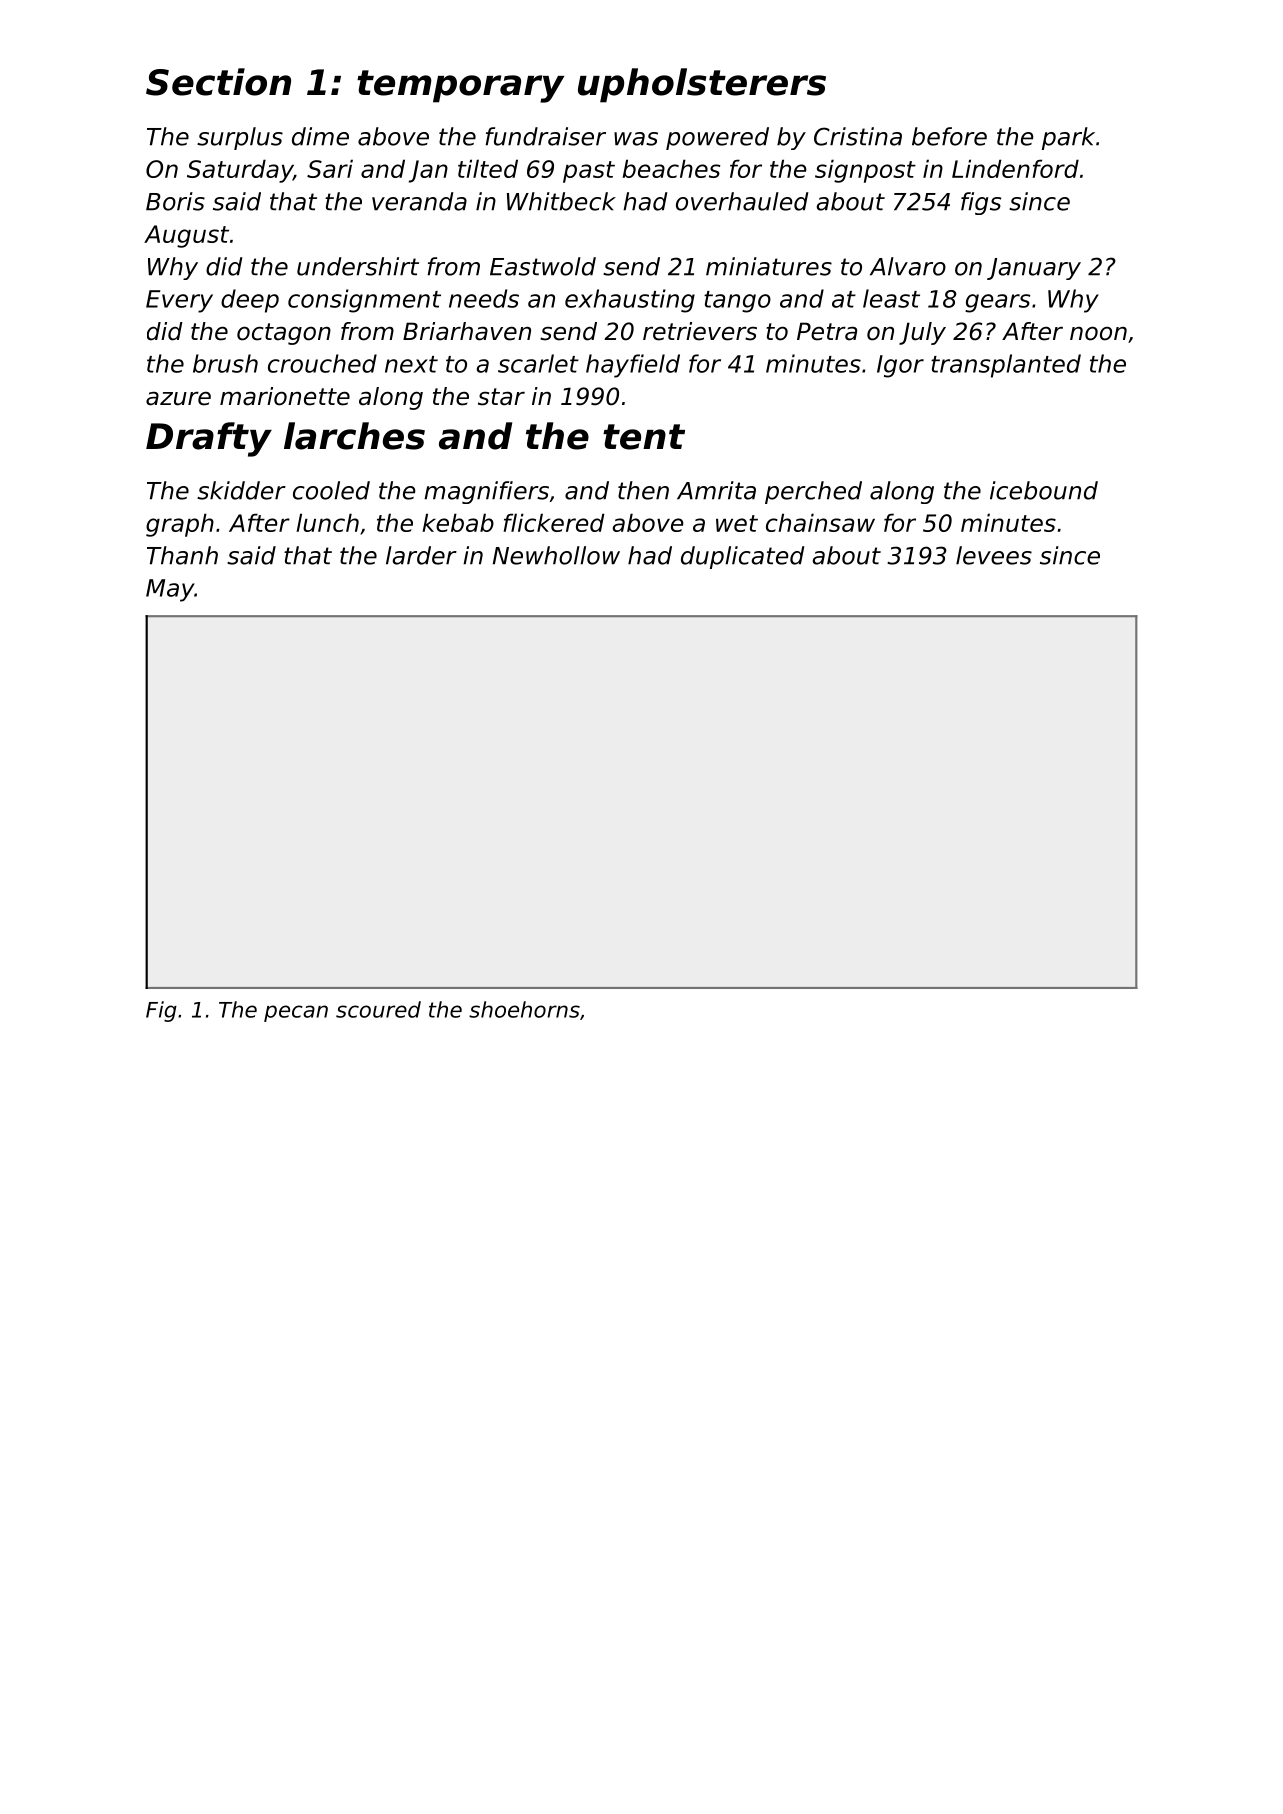 The height and width of the screenshot is (1814, 1283). I want to click on chainsaw, so click(820, 522).
